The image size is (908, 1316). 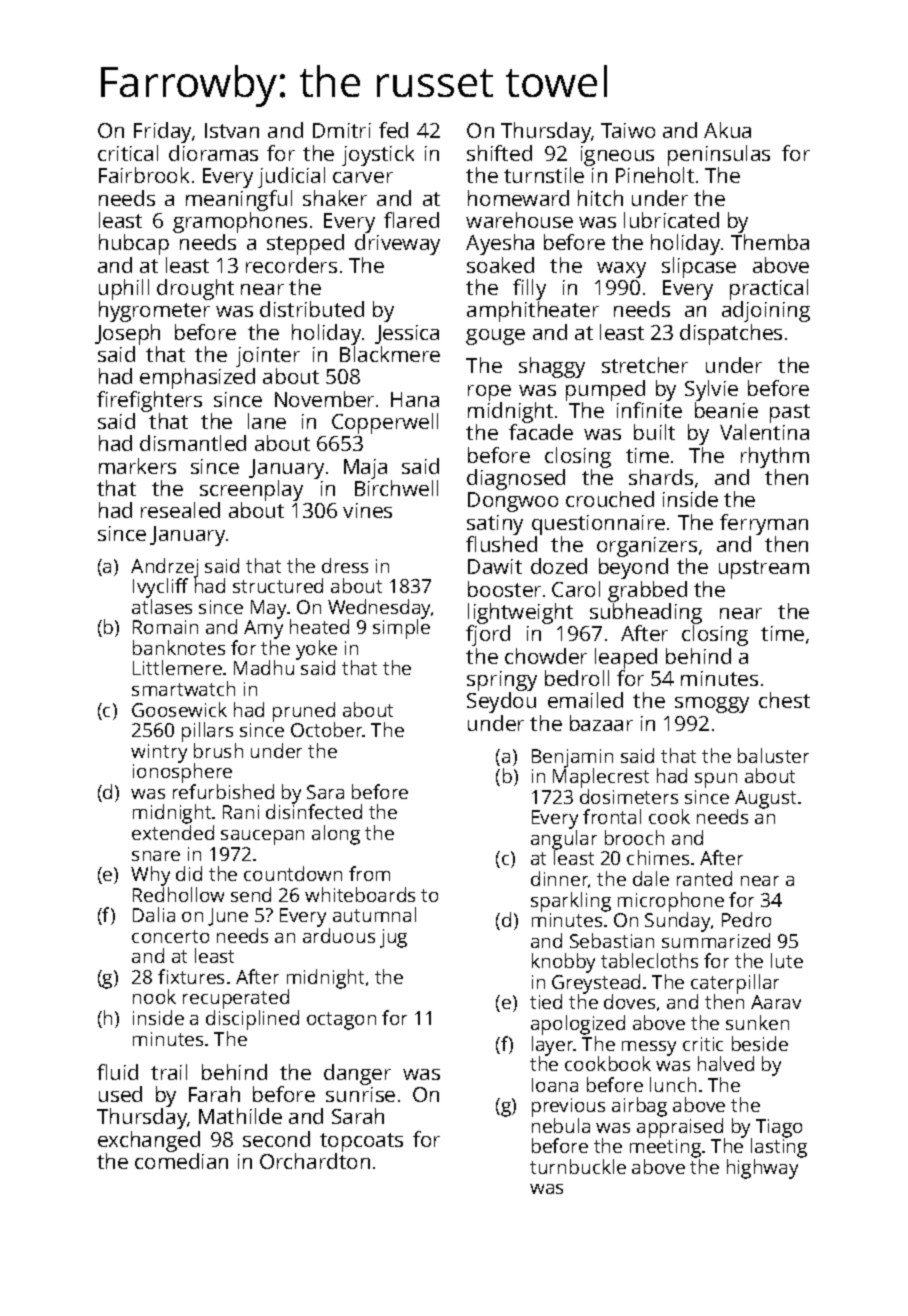 I want to click on fjord, so click(x=488, y=635).
